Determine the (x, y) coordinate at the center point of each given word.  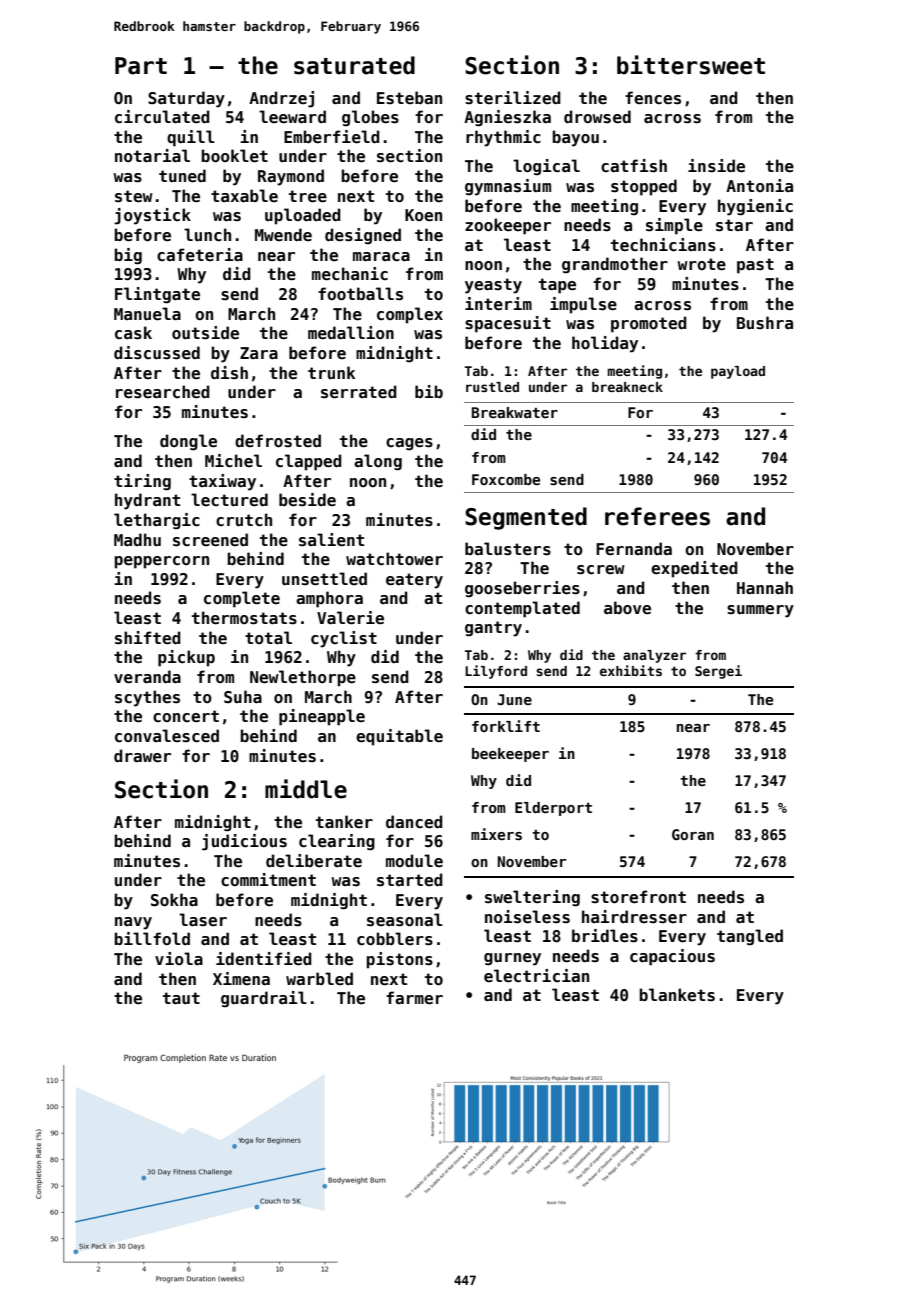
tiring (142, 482)
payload (738, 372)
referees (657, 516)
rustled (492, 387)
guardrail (264, 999)
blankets (677, 995)
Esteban (409, 98)
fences (653, 98)
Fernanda (634, 549)
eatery (414, 581)
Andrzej (281, 99)
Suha (243, 696)
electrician (536, 976)
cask (133, 333)
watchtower (394, 559)
